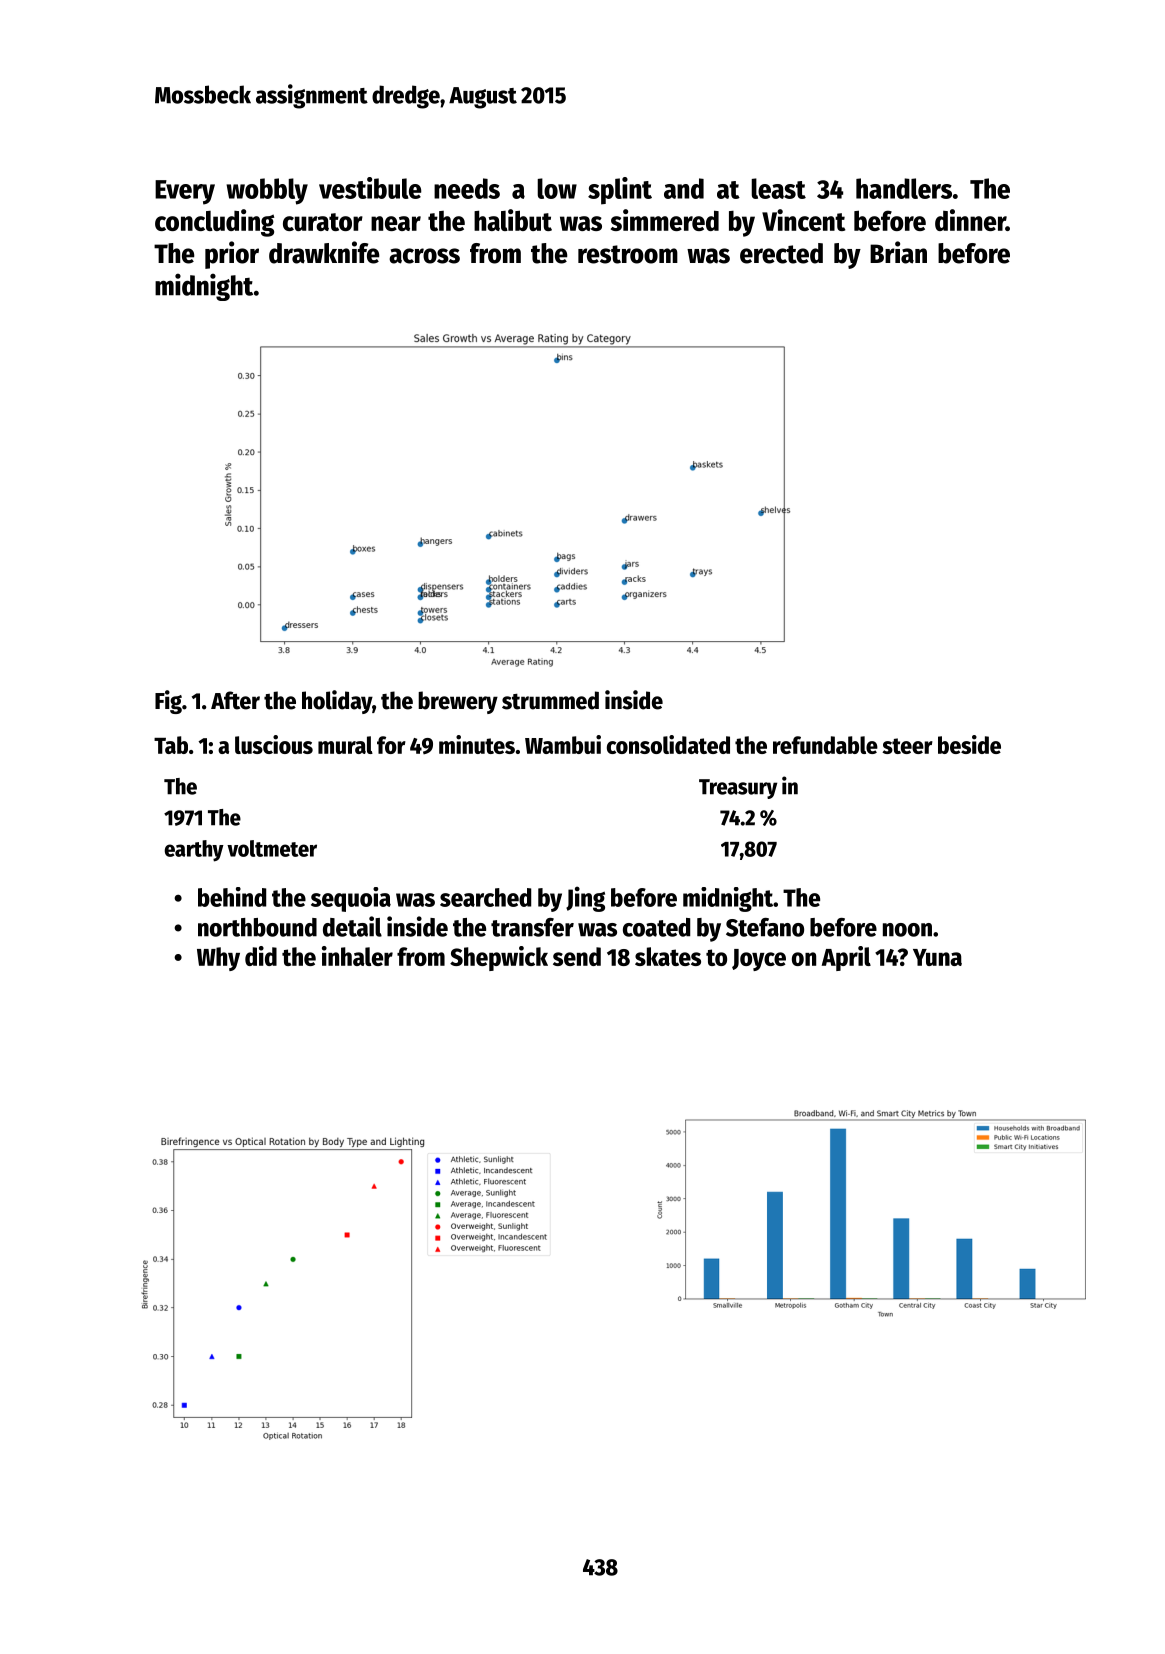 The image size is (1165, 1654). I want to click on drawknife, so click(324, 252).
